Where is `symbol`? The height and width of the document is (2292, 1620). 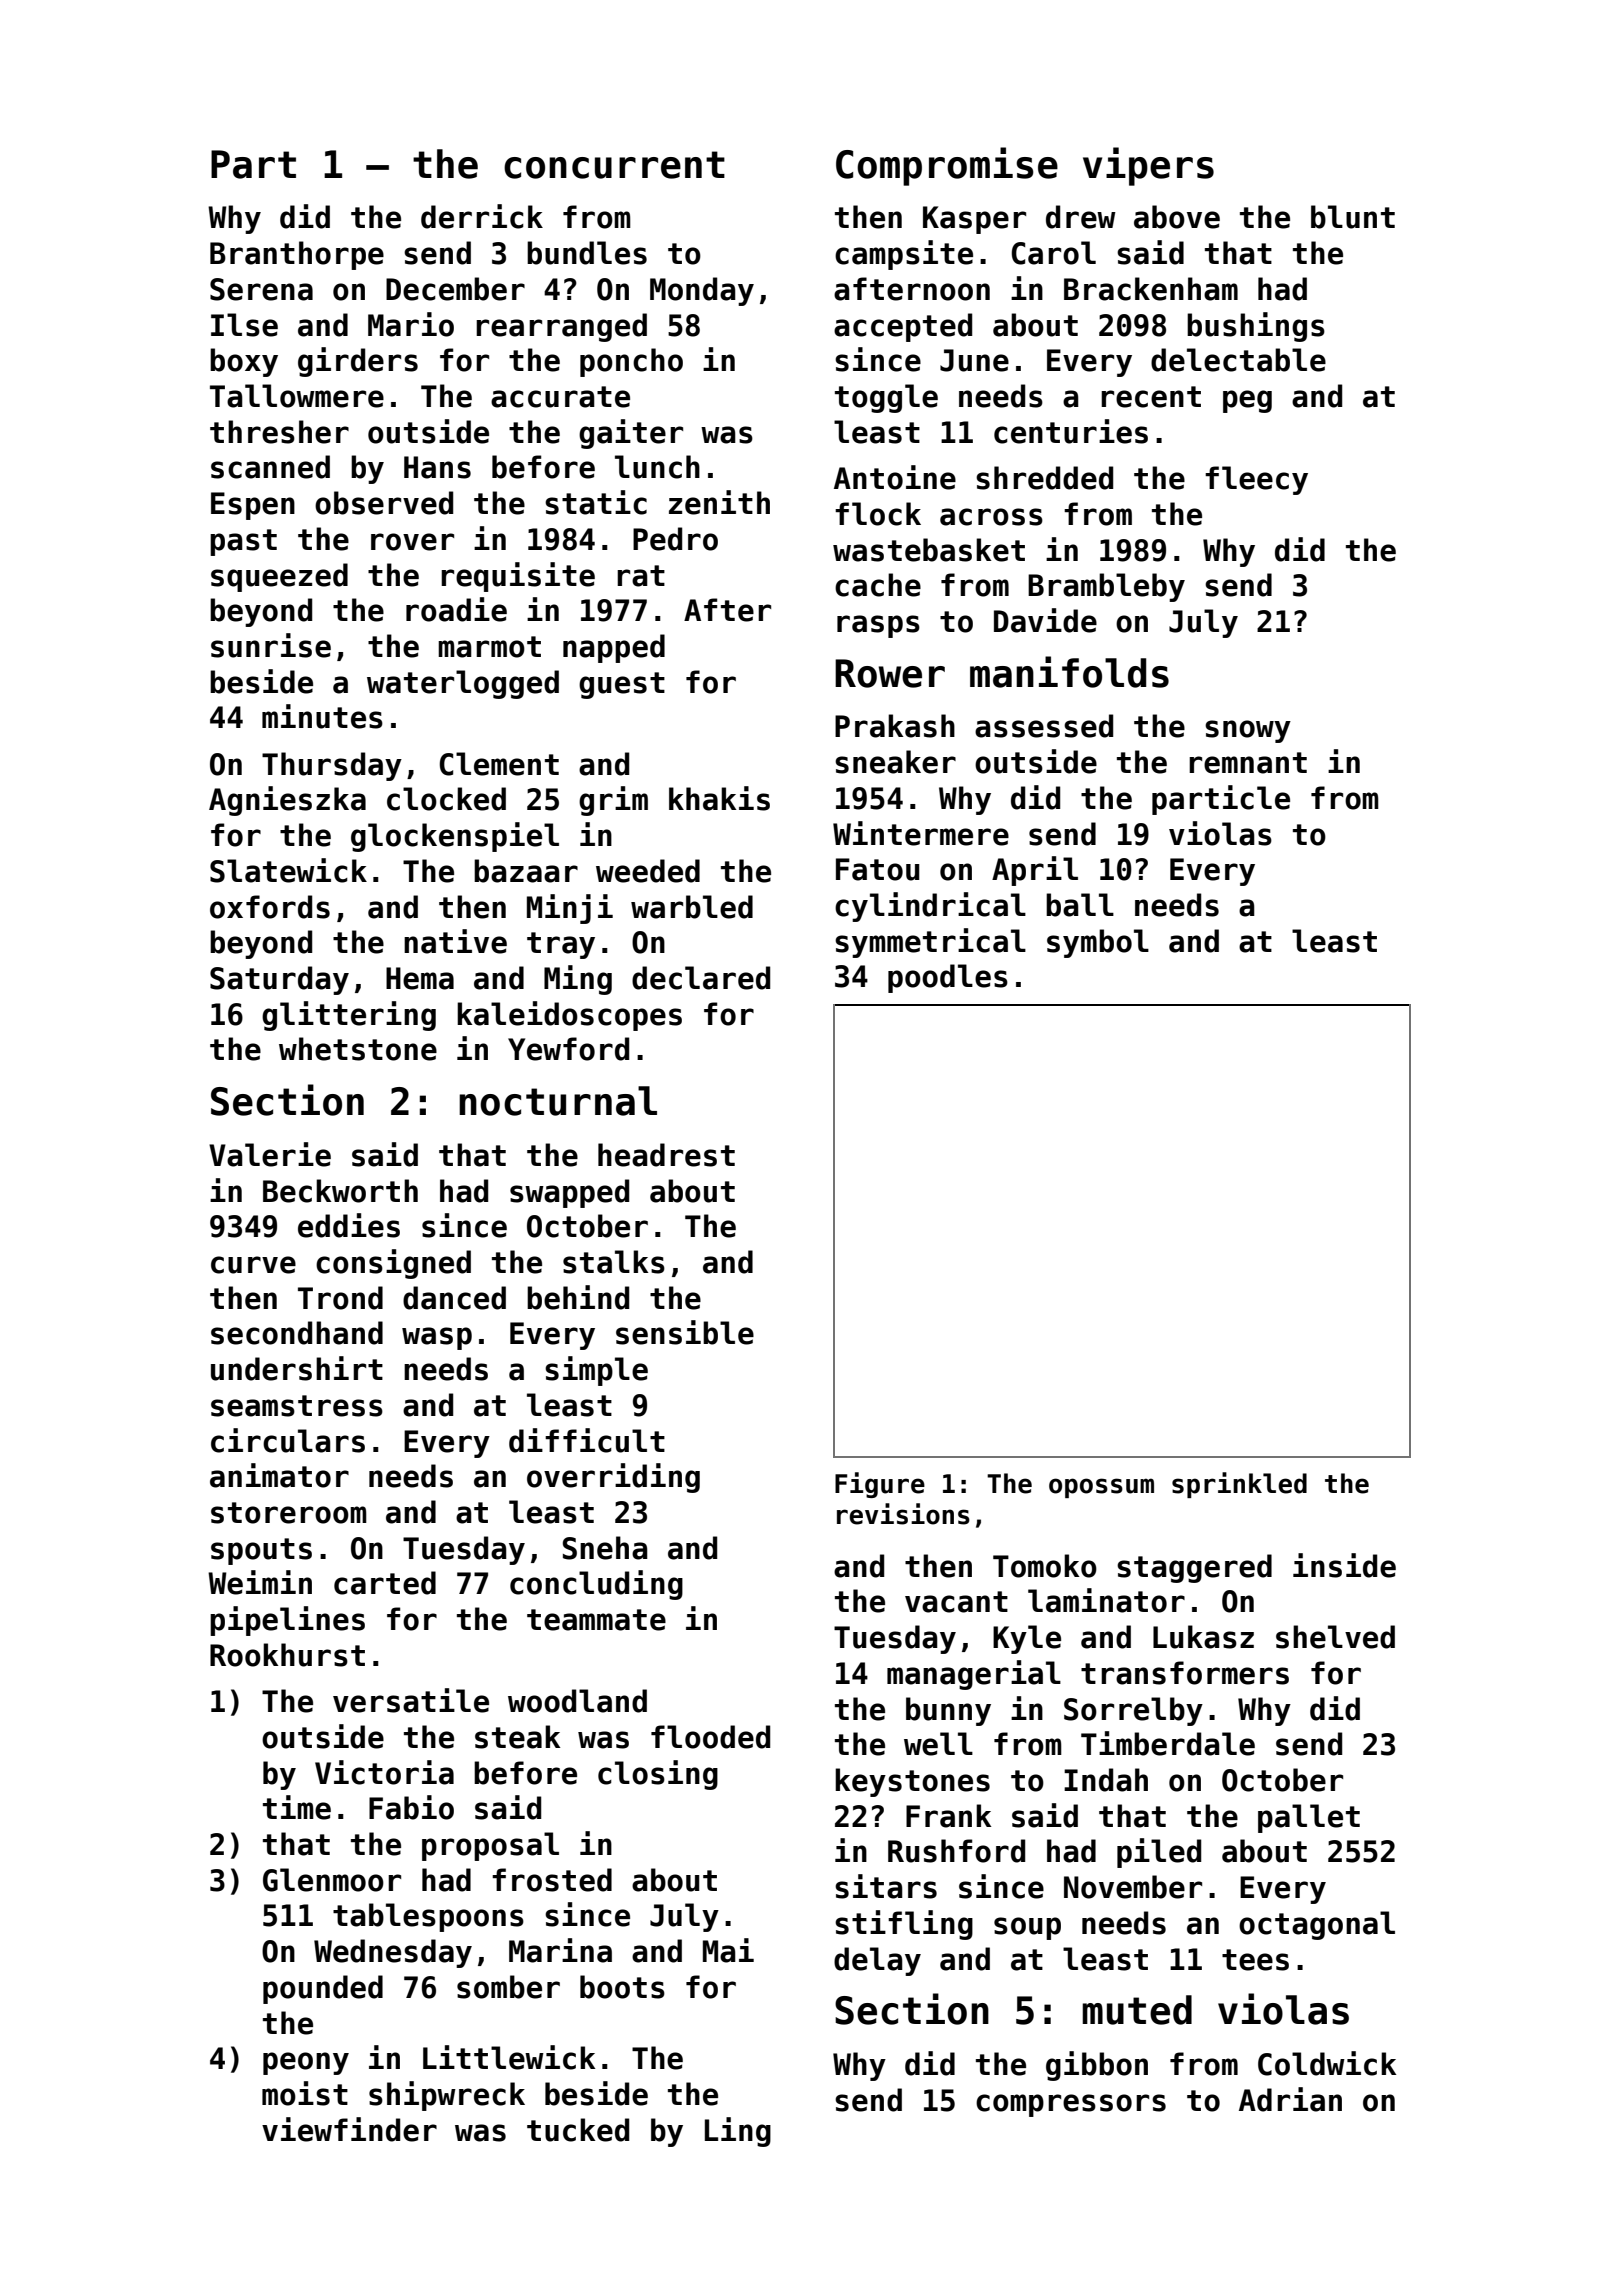
symbol is located at coordinates (1098, 943).
